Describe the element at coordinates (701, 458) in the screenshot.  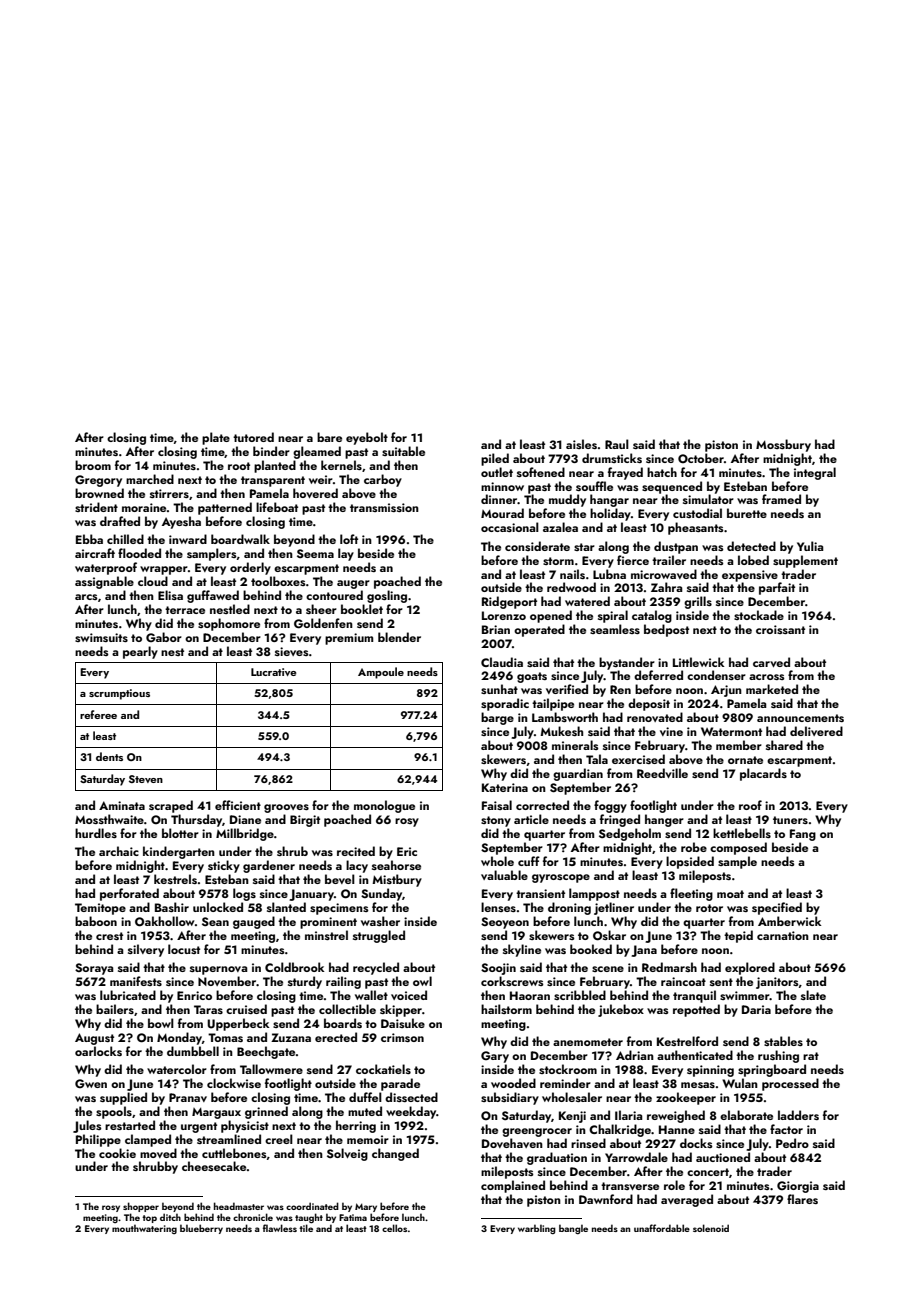
I see `October` at that location.
